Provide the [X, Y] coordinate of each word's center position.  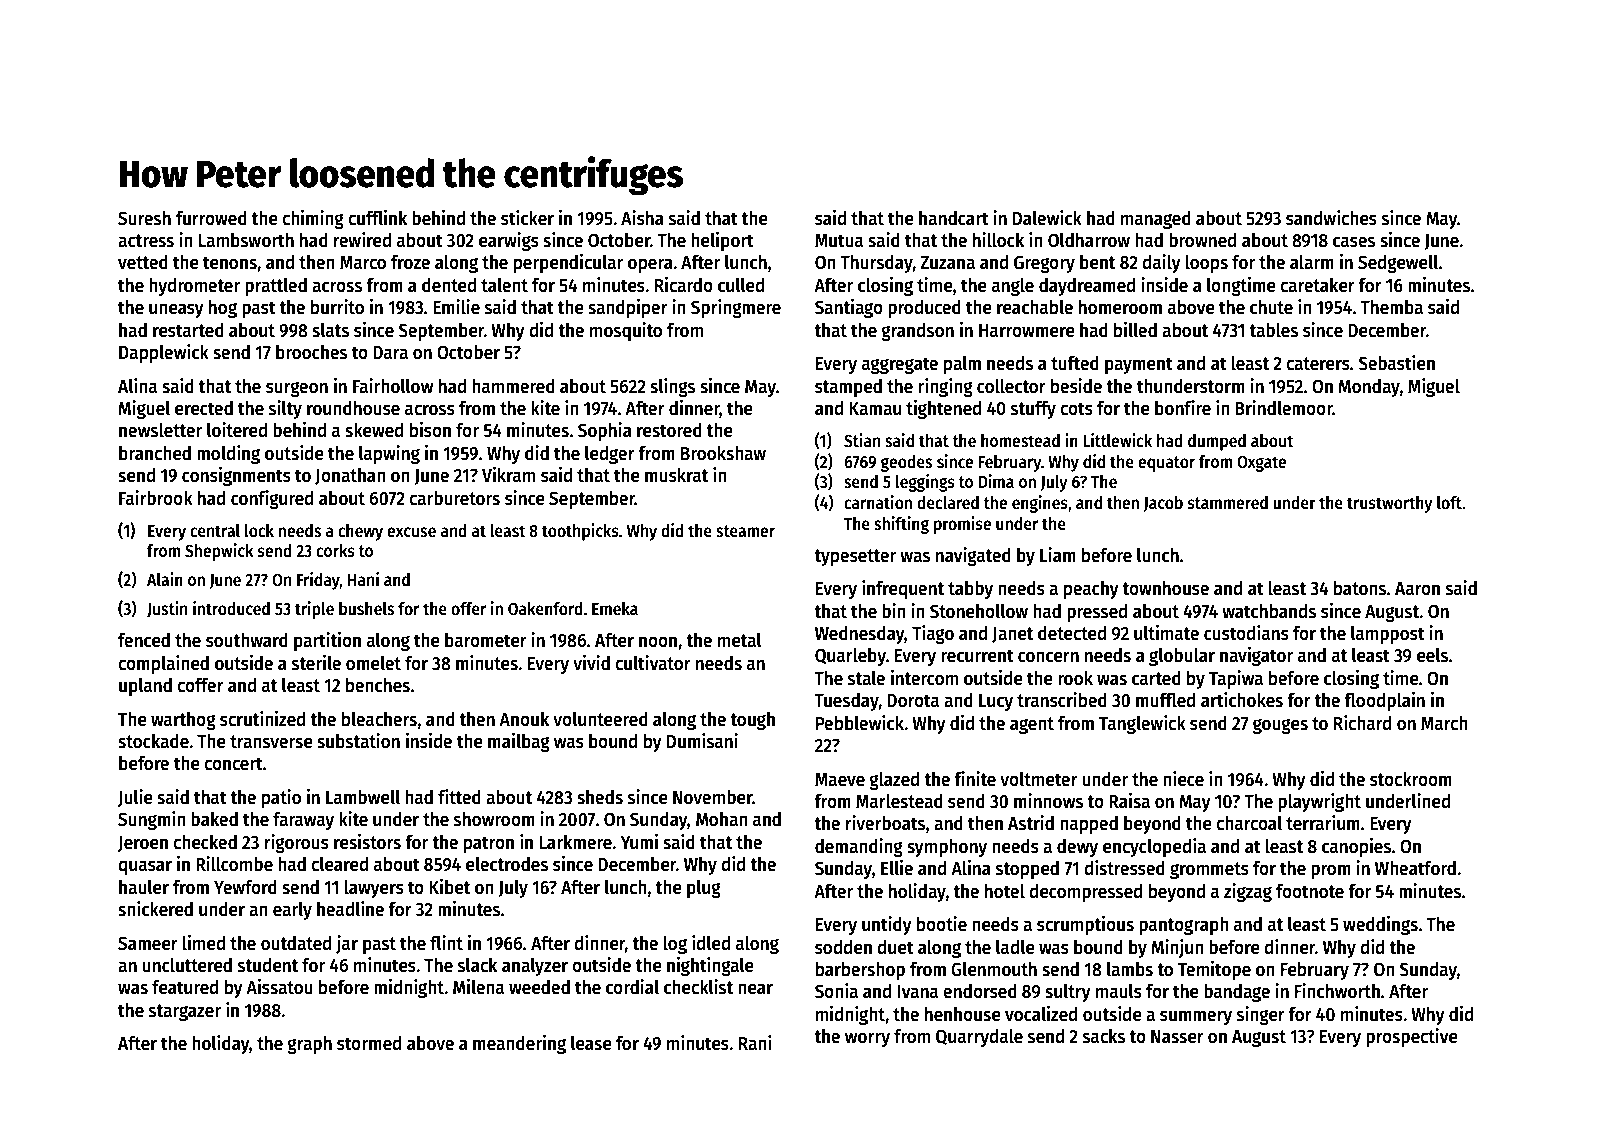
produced [924, 308]
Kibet [449, 887]
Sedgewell [1398, 263]
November [712, 797]
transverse [271, 742]
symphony [947, 847]
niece [1183, 779]
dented [449, 285]
